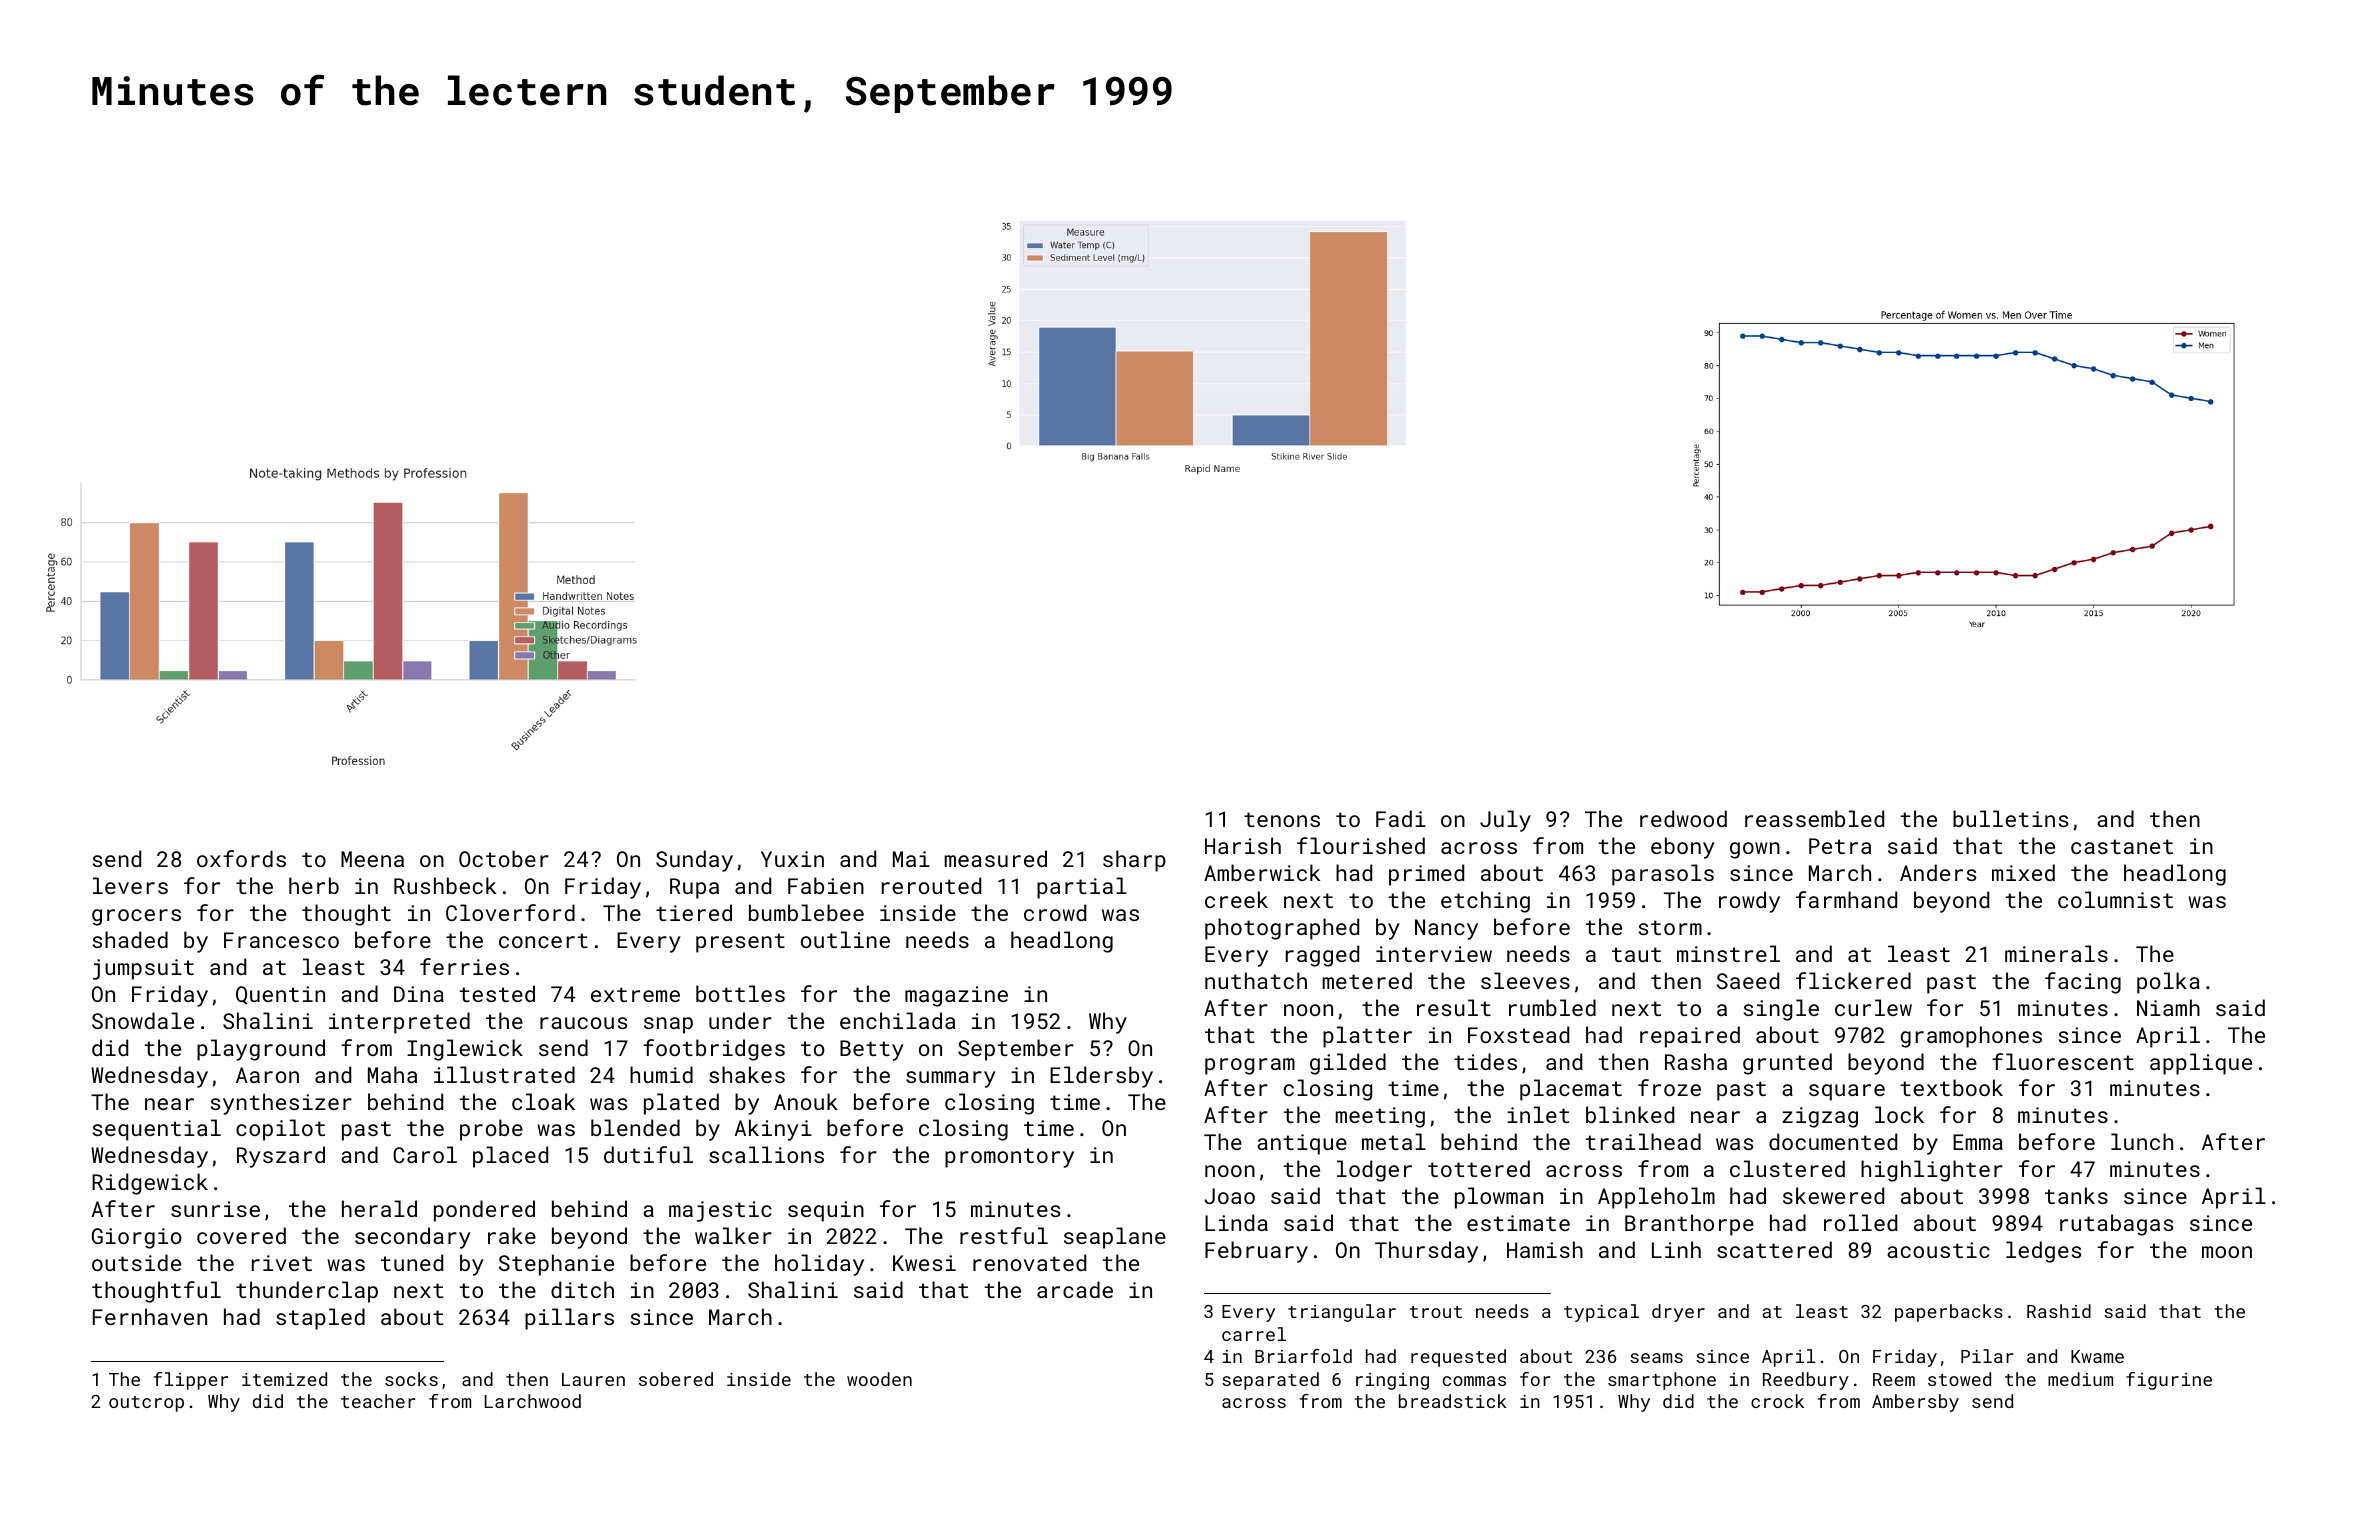 The width and height of the image is (2380, 1540). I want to click on redwood, so click(1683, 818).
